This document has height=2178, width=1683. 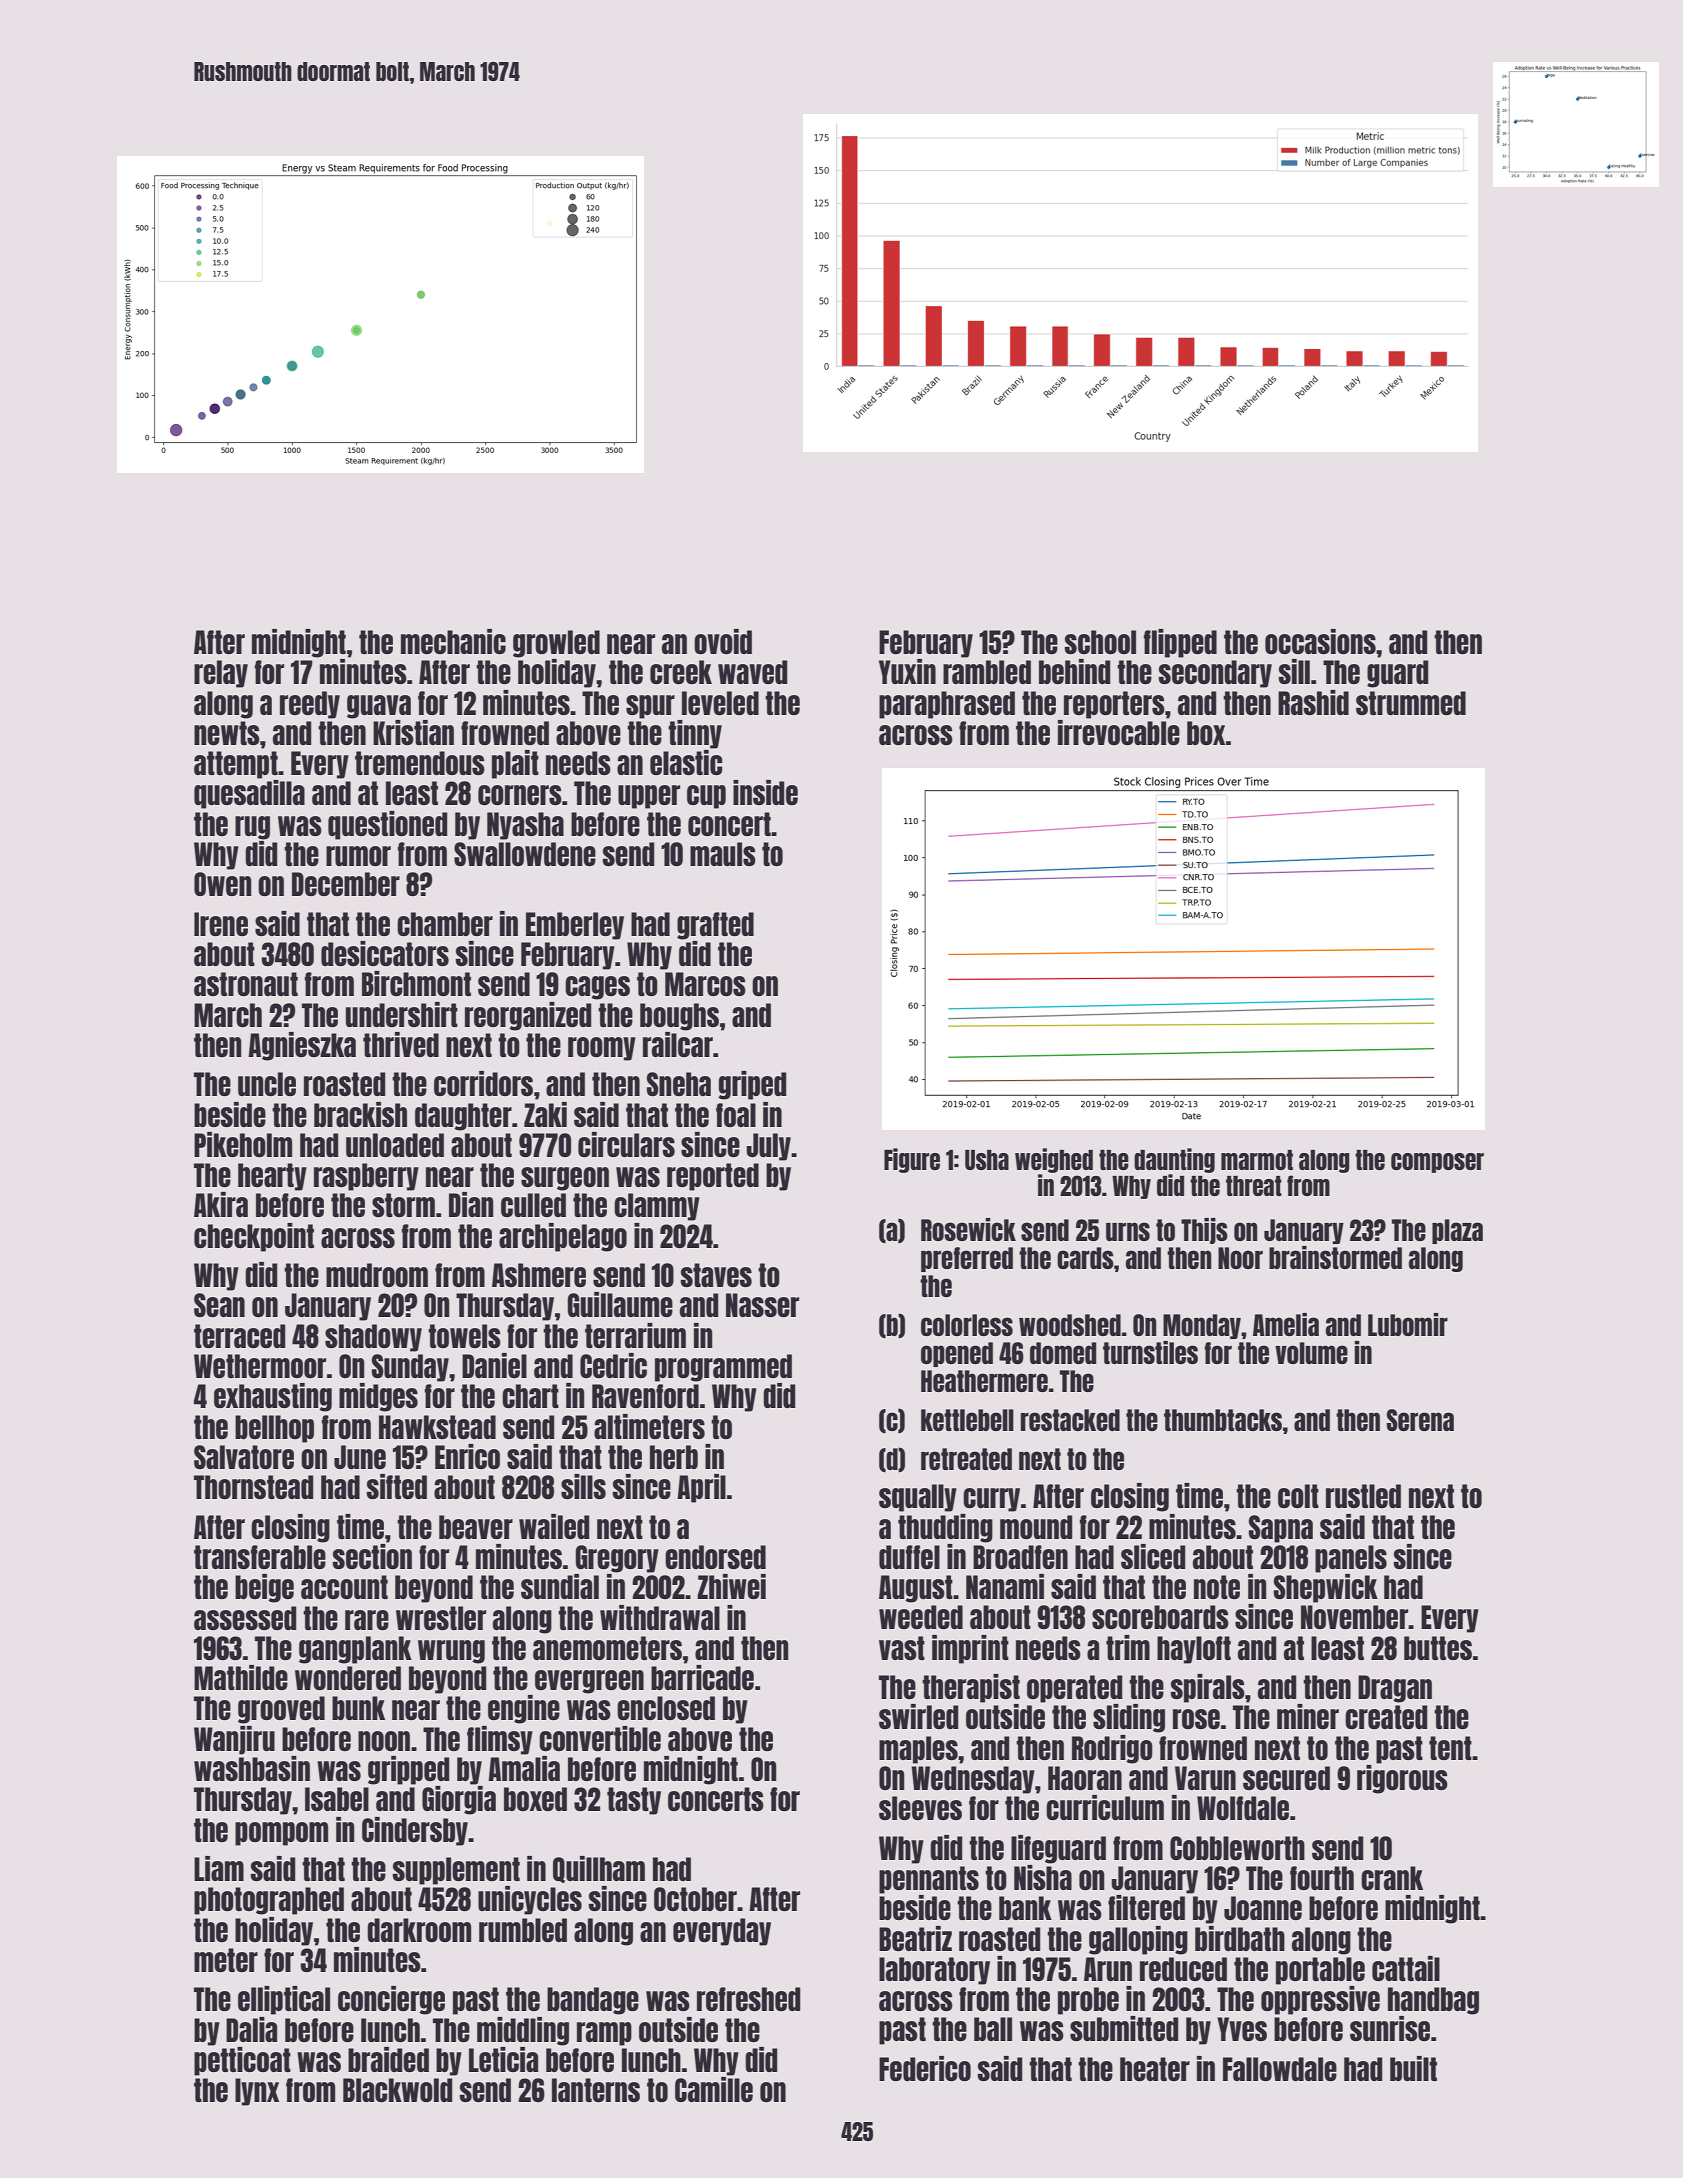 I want to click on corners, so click(x=520, y=795).
